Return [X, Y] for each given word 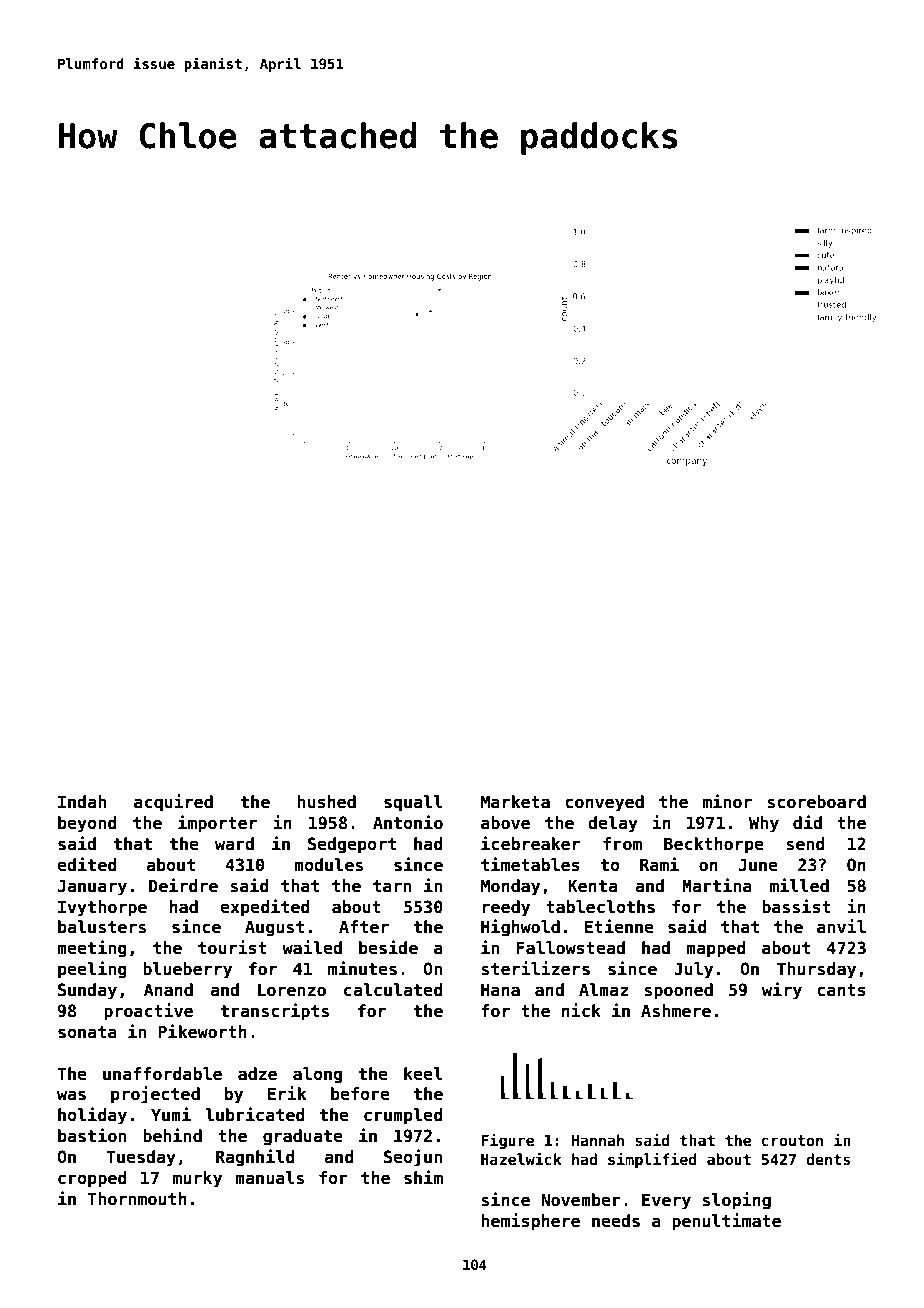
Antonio [408, 822]
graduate [303, 1137]
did [807, 822]
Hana [500, 990]
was [71, 1095]
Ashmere [676, 1011]
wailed [312, 947]
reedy [506, 908]
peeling [92, 970]
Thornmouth [137, 1199]
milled [799, 885]
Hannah [598, 1140]
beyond [87, 824]
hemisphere [530, 1222]
